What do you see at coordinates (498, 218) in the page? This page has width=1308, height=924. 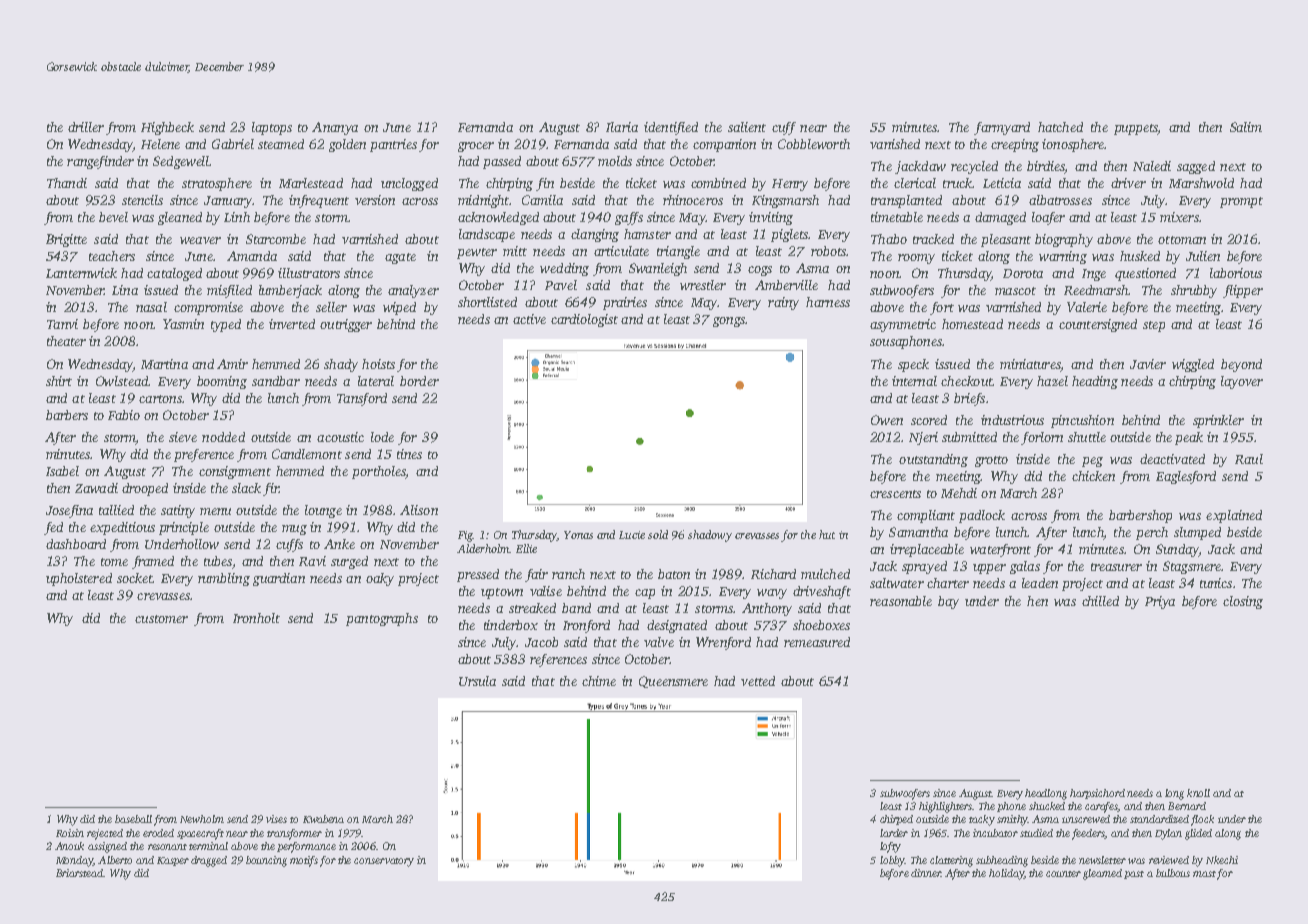 I see `acknowledged` at bounding box center [498, 218].
